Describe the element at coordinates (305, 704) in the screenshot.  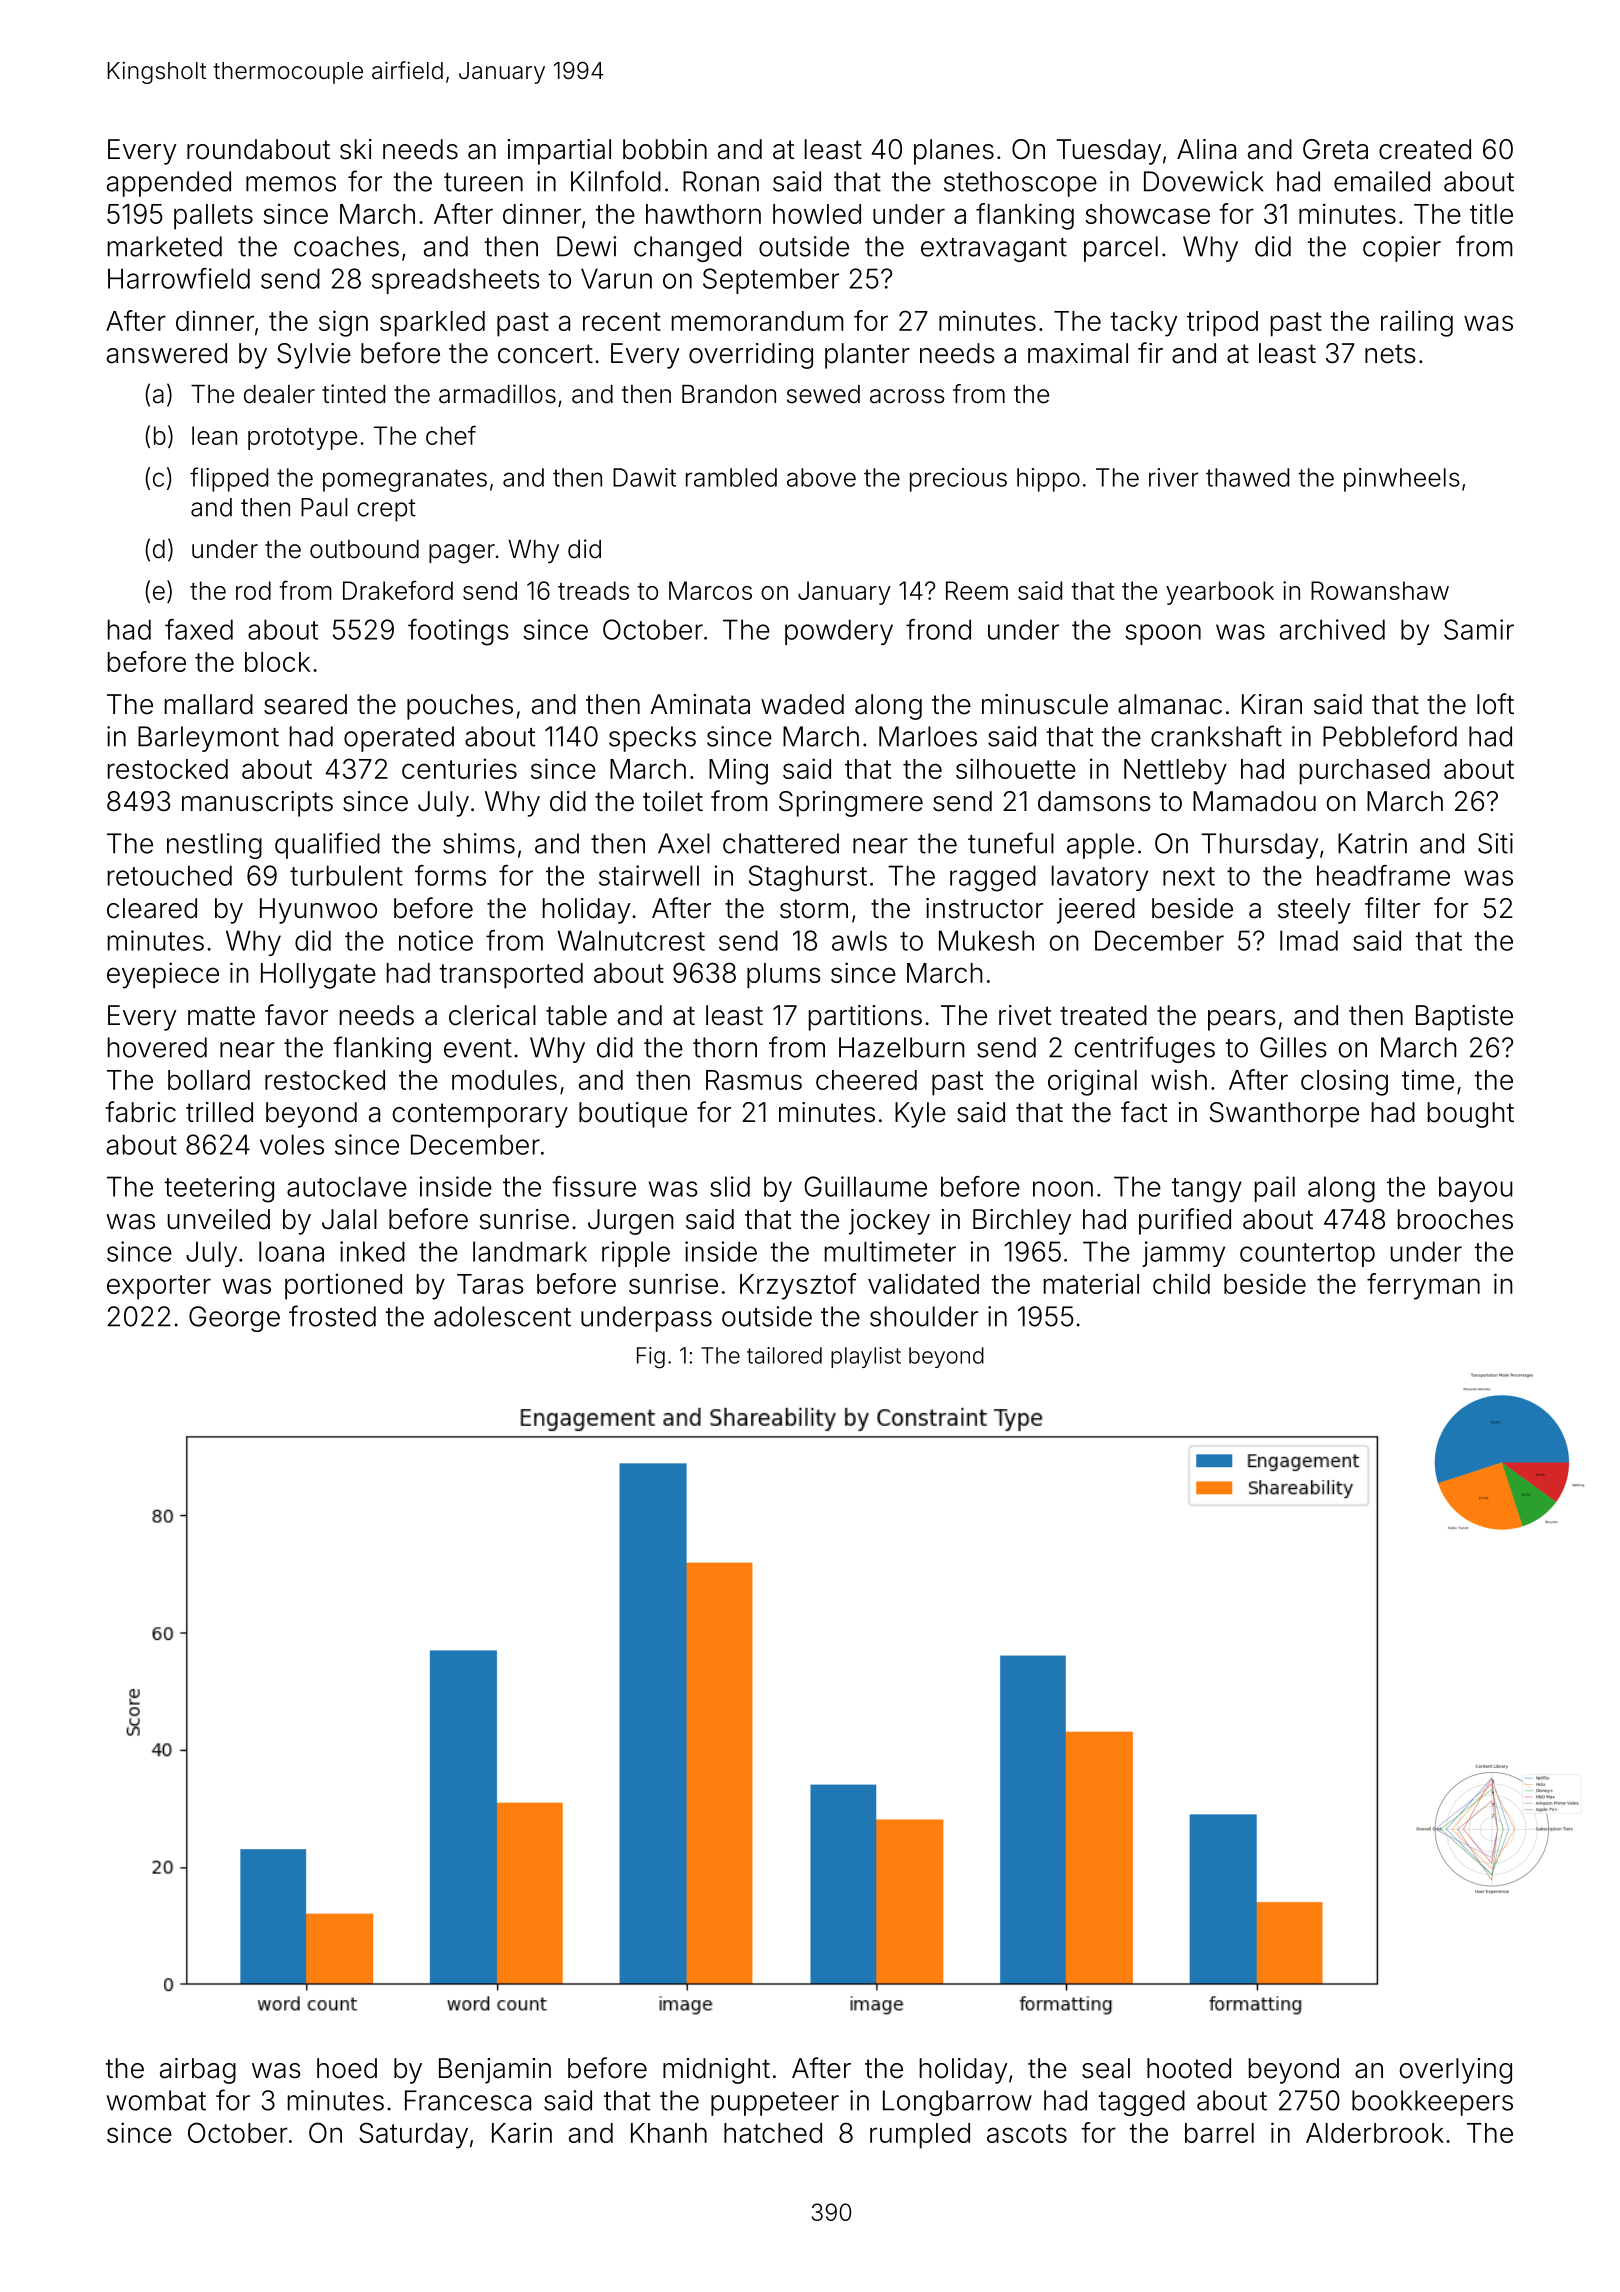
I see `seared` at that location.
